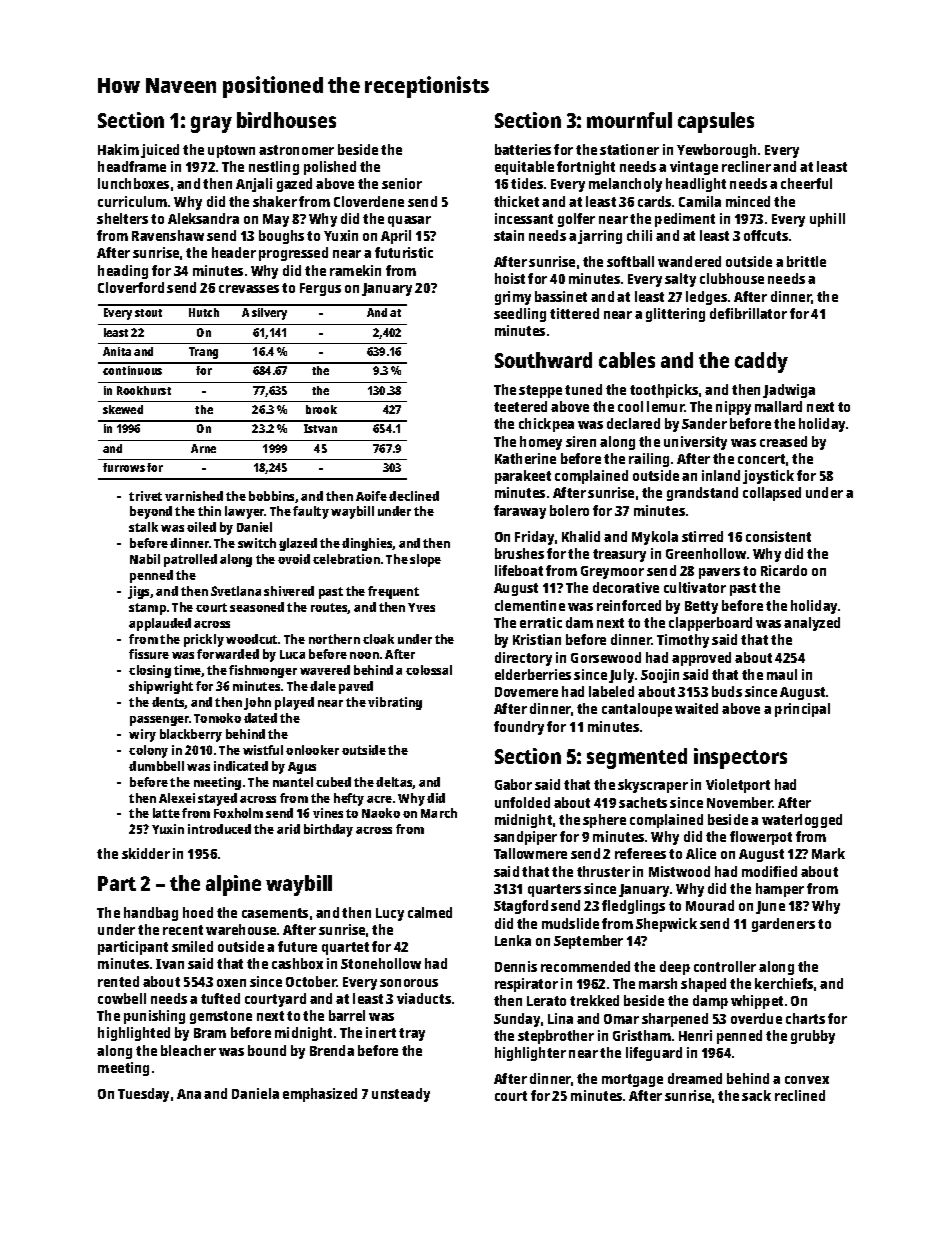  What do you see at coordinates (414, 496) in the page?
I see `declined` at bounding box center [414, 496].
